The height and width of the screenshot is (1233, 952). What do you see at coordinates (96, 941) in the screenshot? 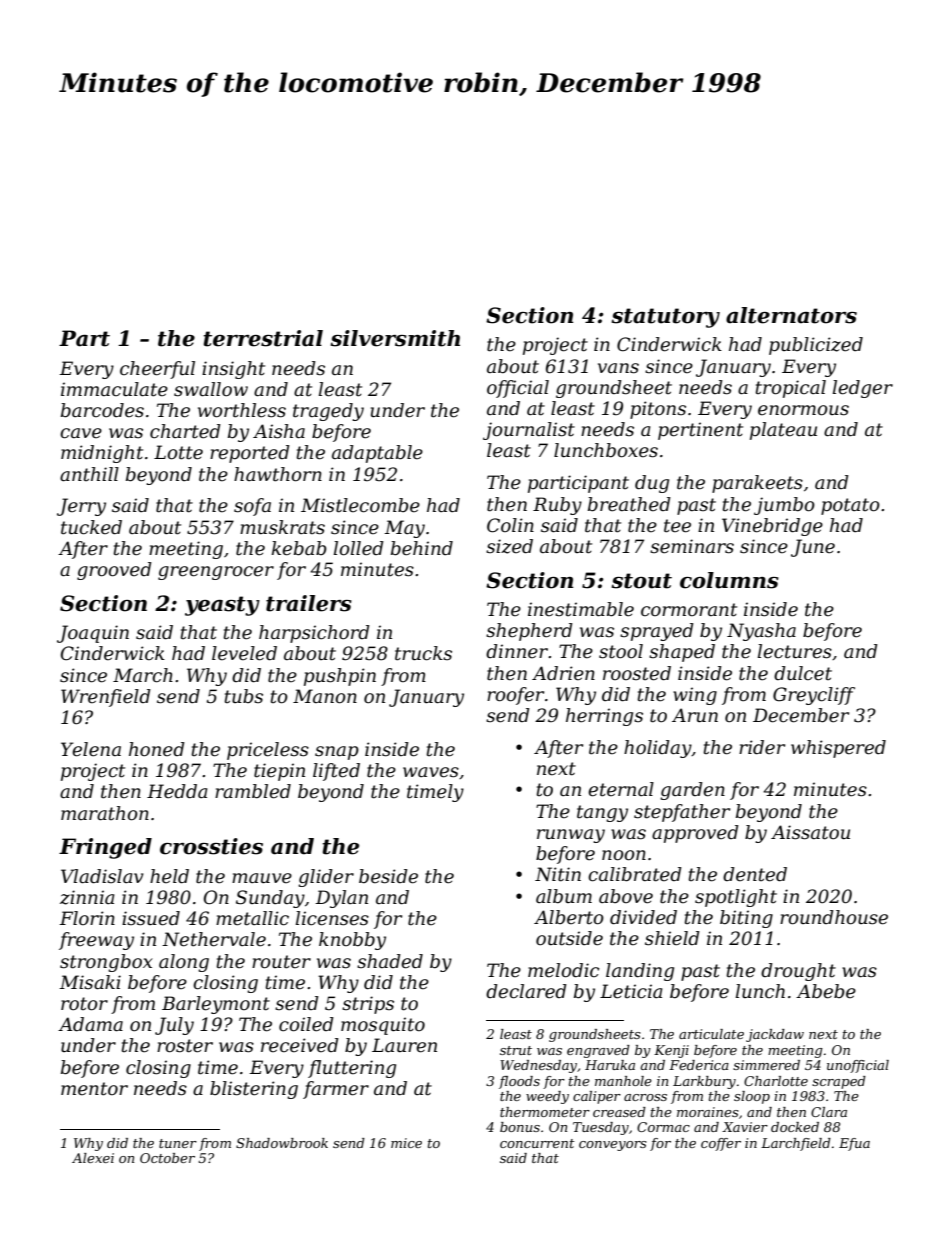
I see `freeway` at bounding box center [96, 941].
